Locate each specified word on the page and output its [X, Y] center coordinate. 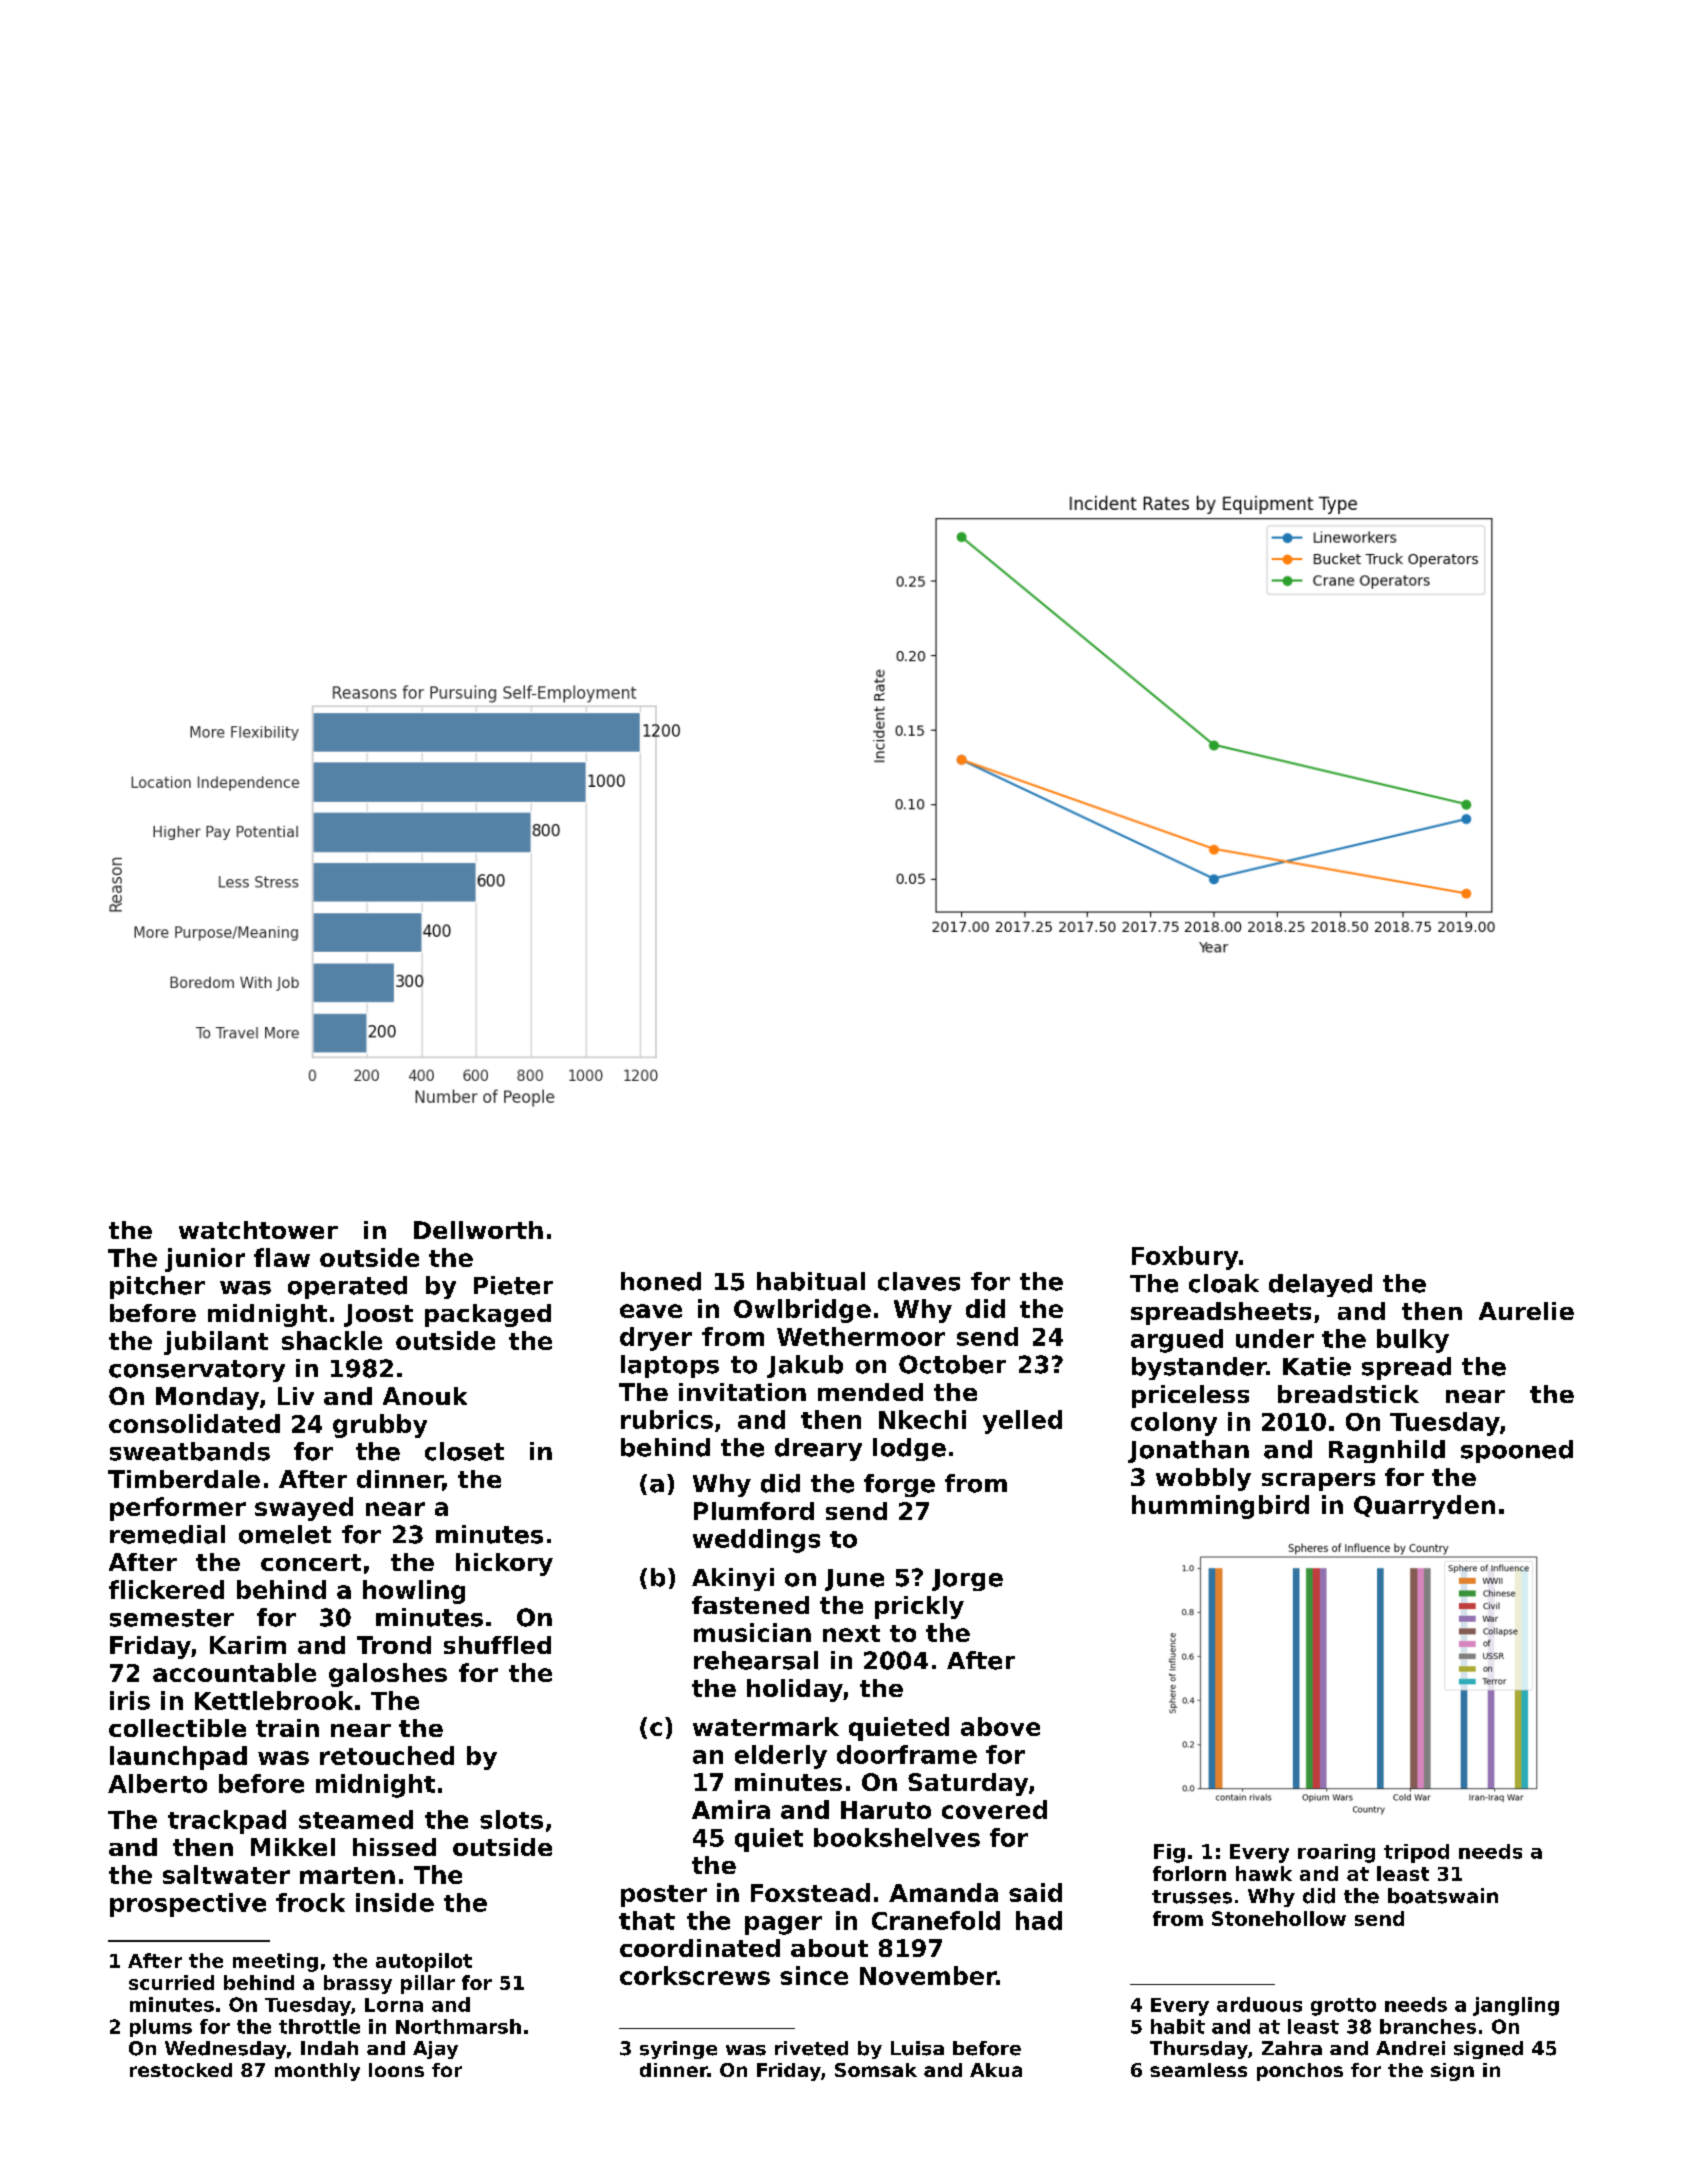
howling [414, 1592]
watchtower [258, 1230]
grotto [1343, 2007]
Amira [731, 1809]
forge [899, 1485]
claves [919, 1281]
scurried [171, 1982]
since [814, 1975]
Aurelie [1526, 1311]
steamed [356, 1819]
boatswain [1443, 1896]
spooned [1517, 1451]
